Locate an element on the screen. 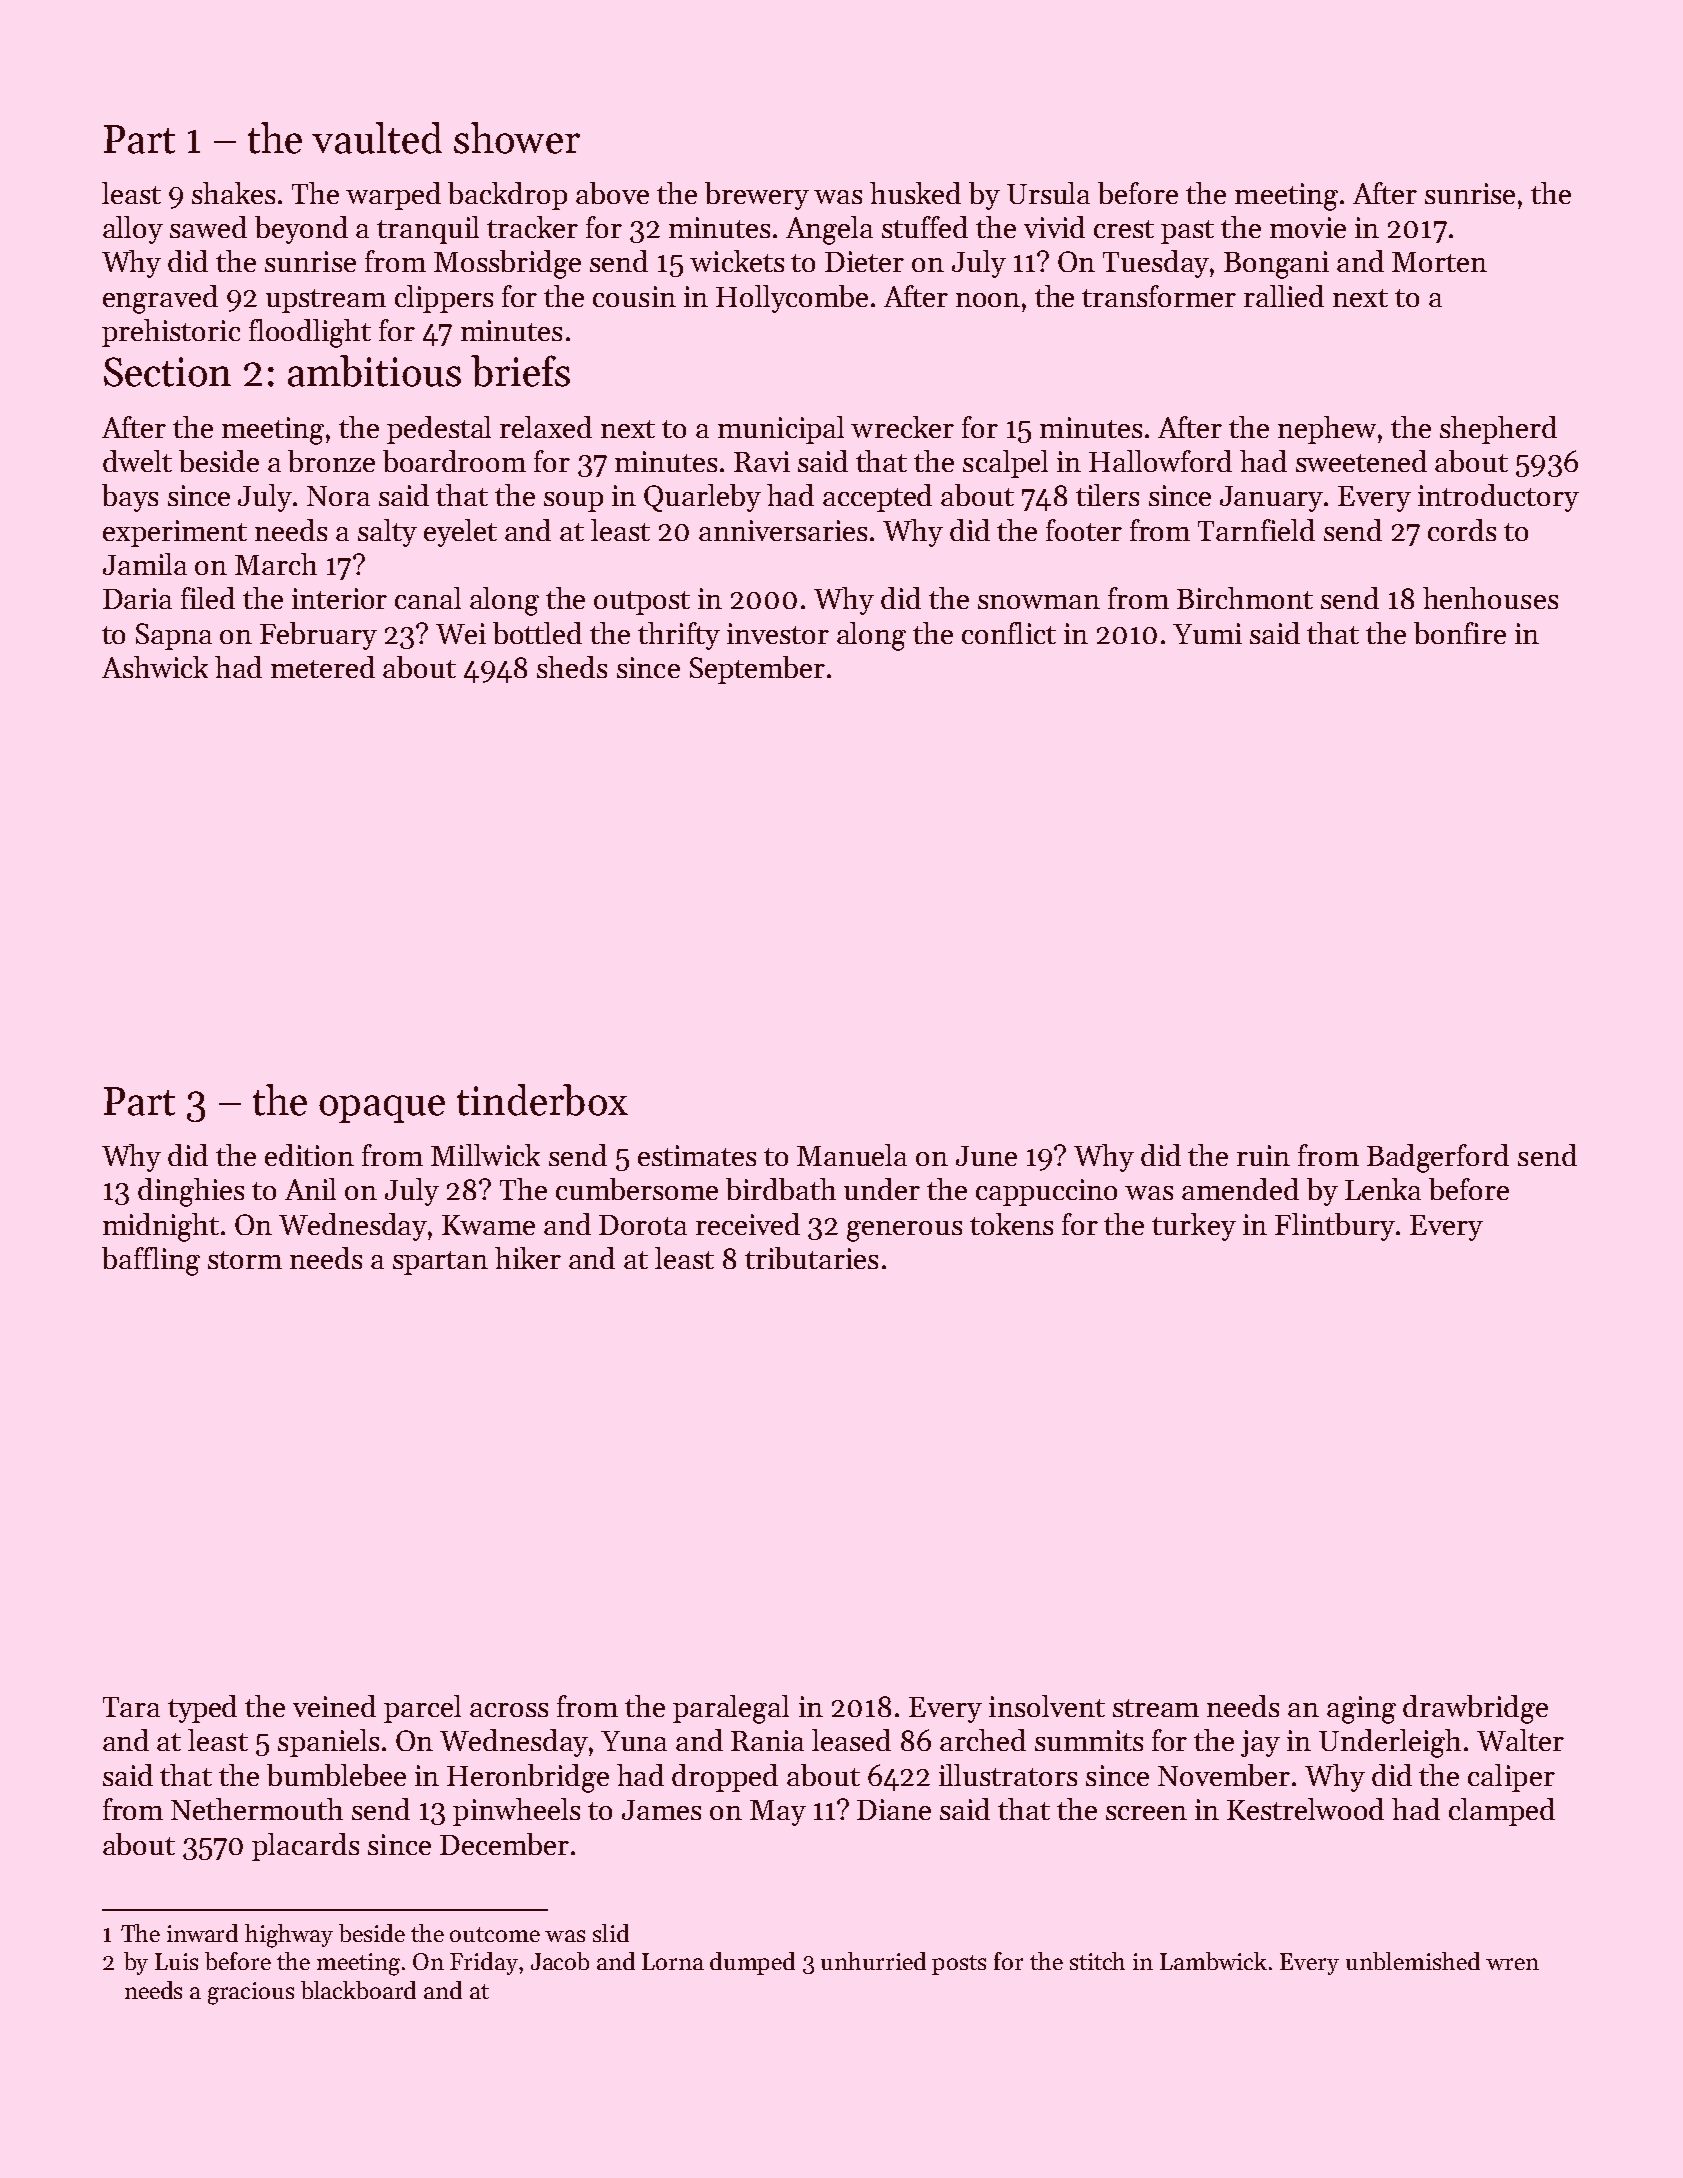 The image size is (1683, 2178). opaque is located at coordinates (382, 1109).
